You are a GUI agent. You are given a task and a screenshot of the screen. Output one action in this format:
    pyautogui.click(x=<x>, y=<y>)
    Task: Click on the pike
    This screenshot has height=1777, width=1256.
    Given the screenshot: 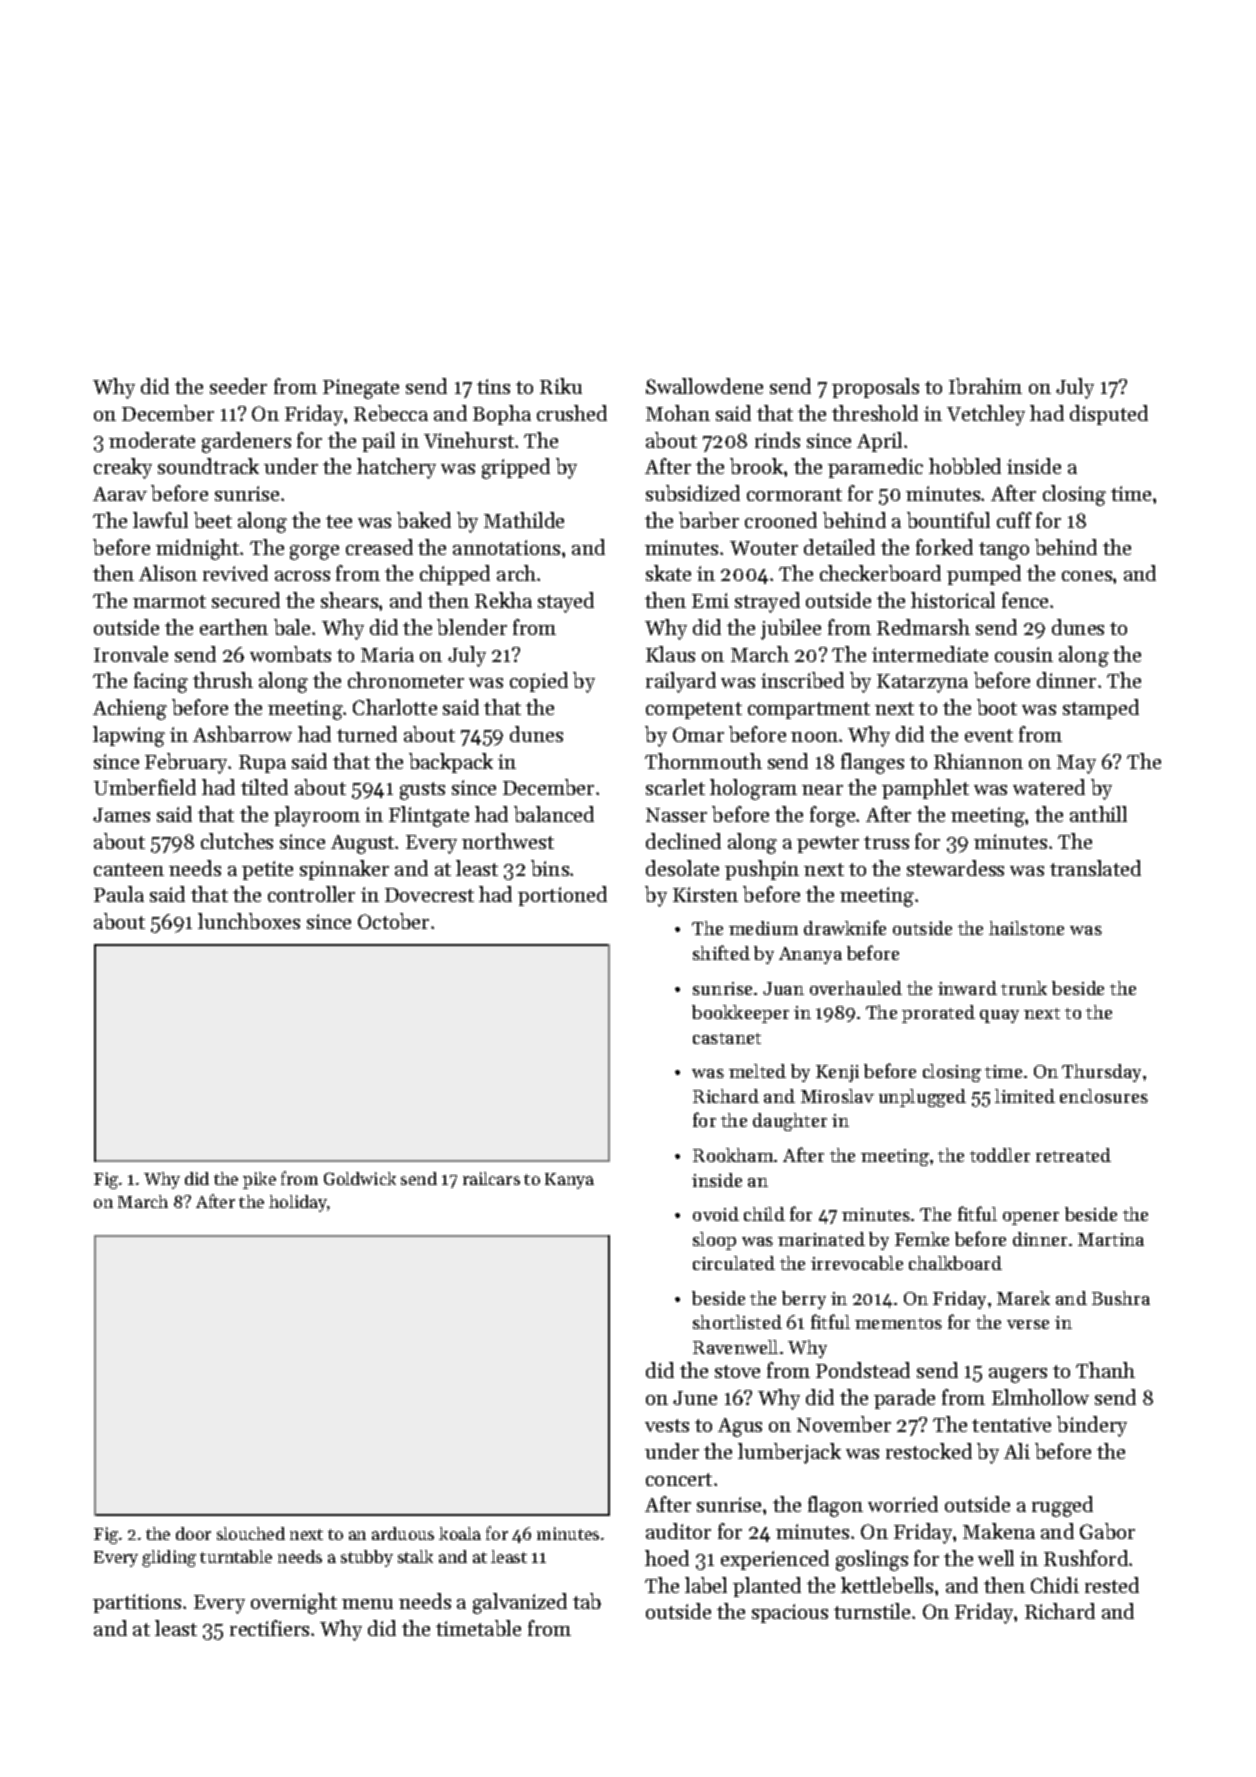 What is the action you would take?
    pyautogui.click(x=259, y=1180)
